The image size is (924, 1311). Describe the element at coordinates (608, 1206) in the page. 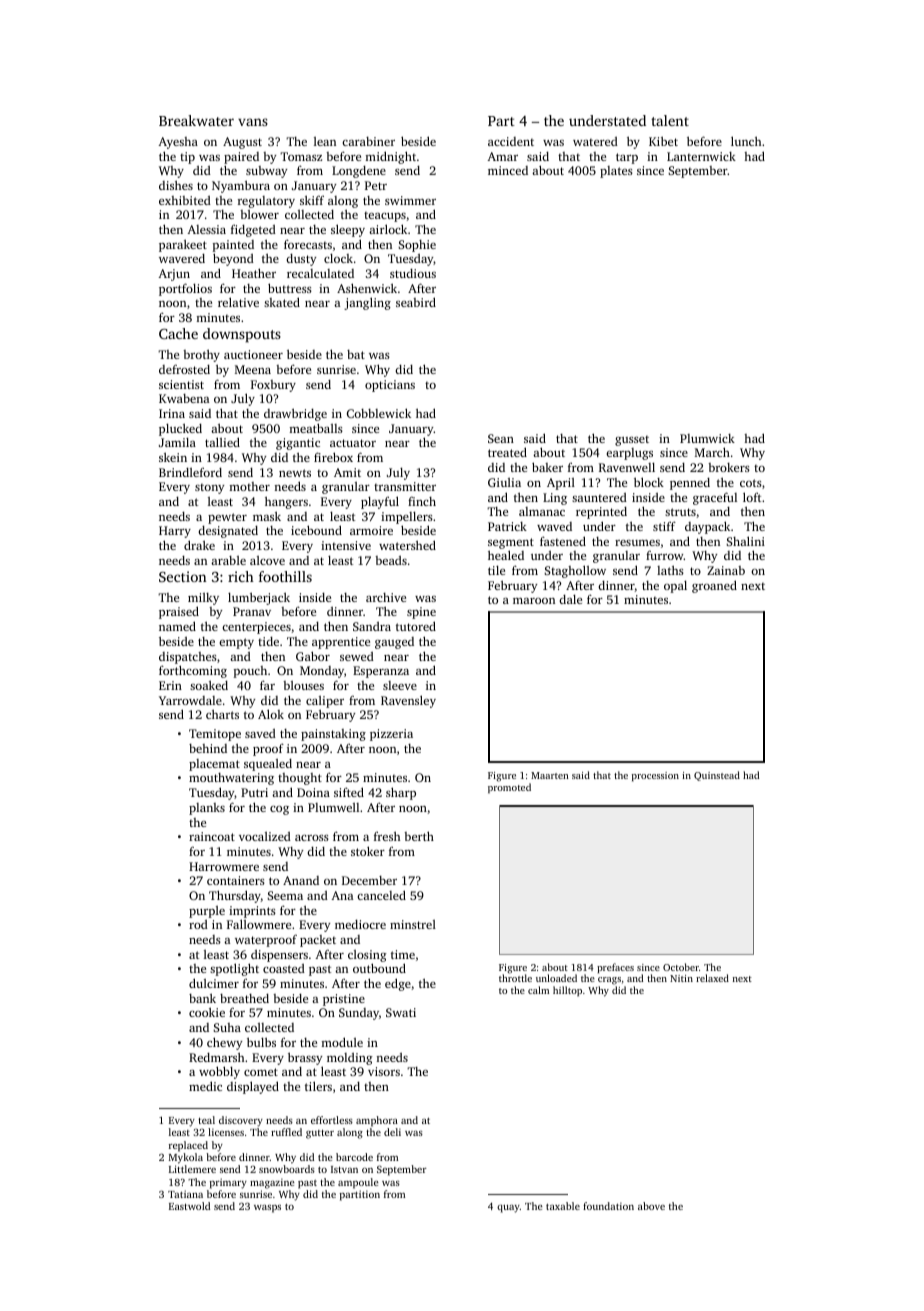

I see `foundation` at that location.
